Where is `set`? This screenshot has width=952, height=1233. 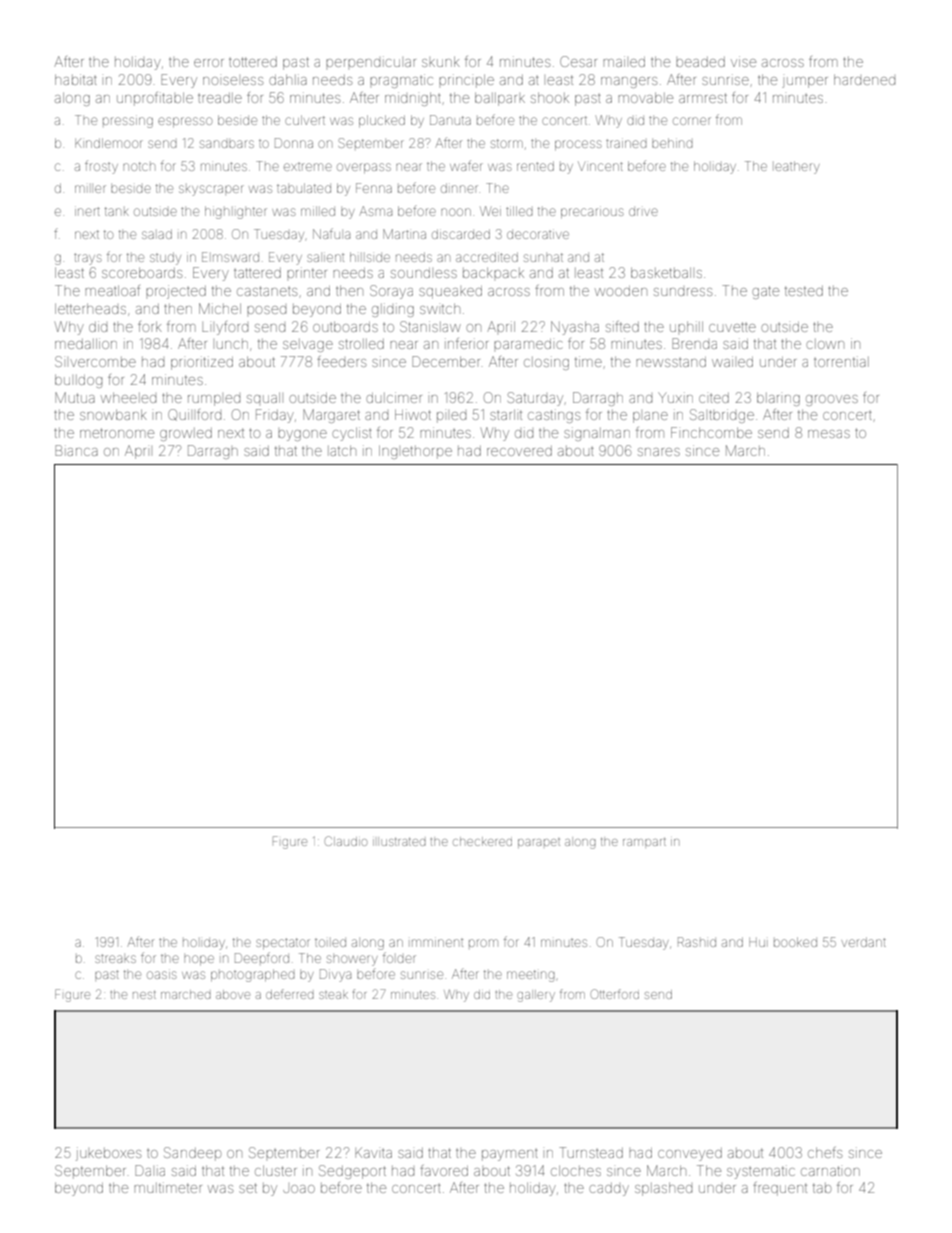
set is located at coordinates (248, 1188).
